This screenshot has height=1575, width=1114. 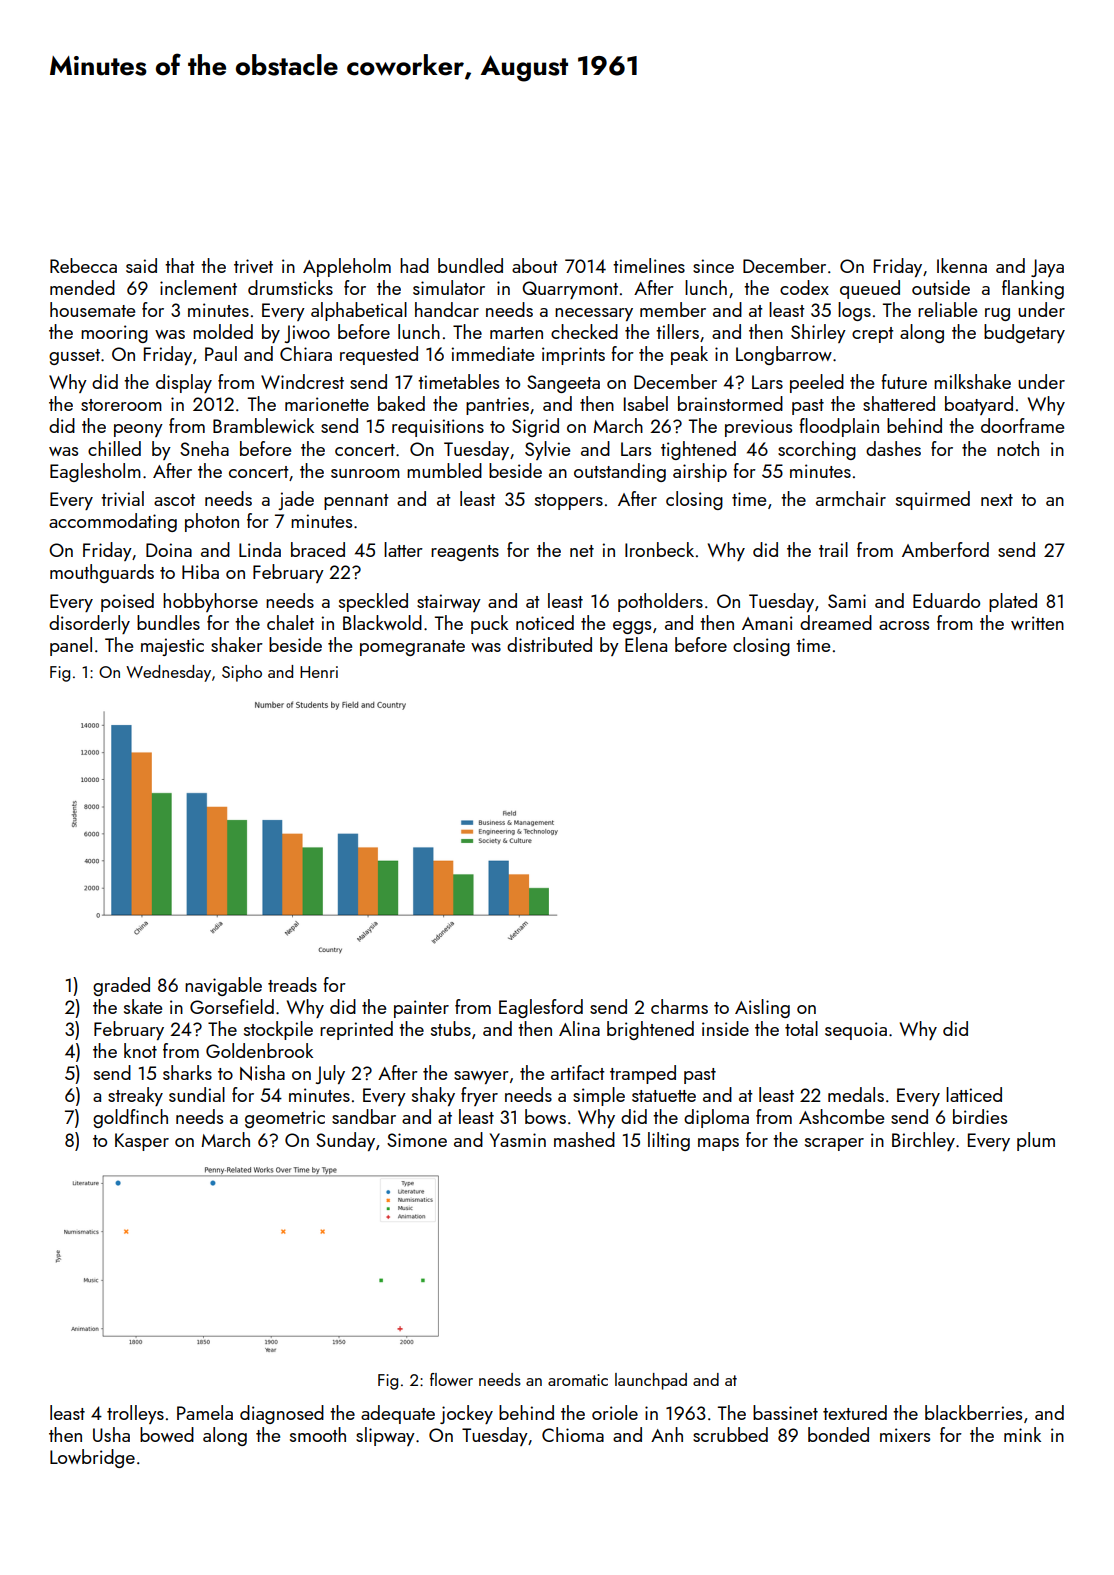 What do you see at coordinates (318, 1434) in the screenshot?
I see `smooth` at bounding box center [318, 1434].
